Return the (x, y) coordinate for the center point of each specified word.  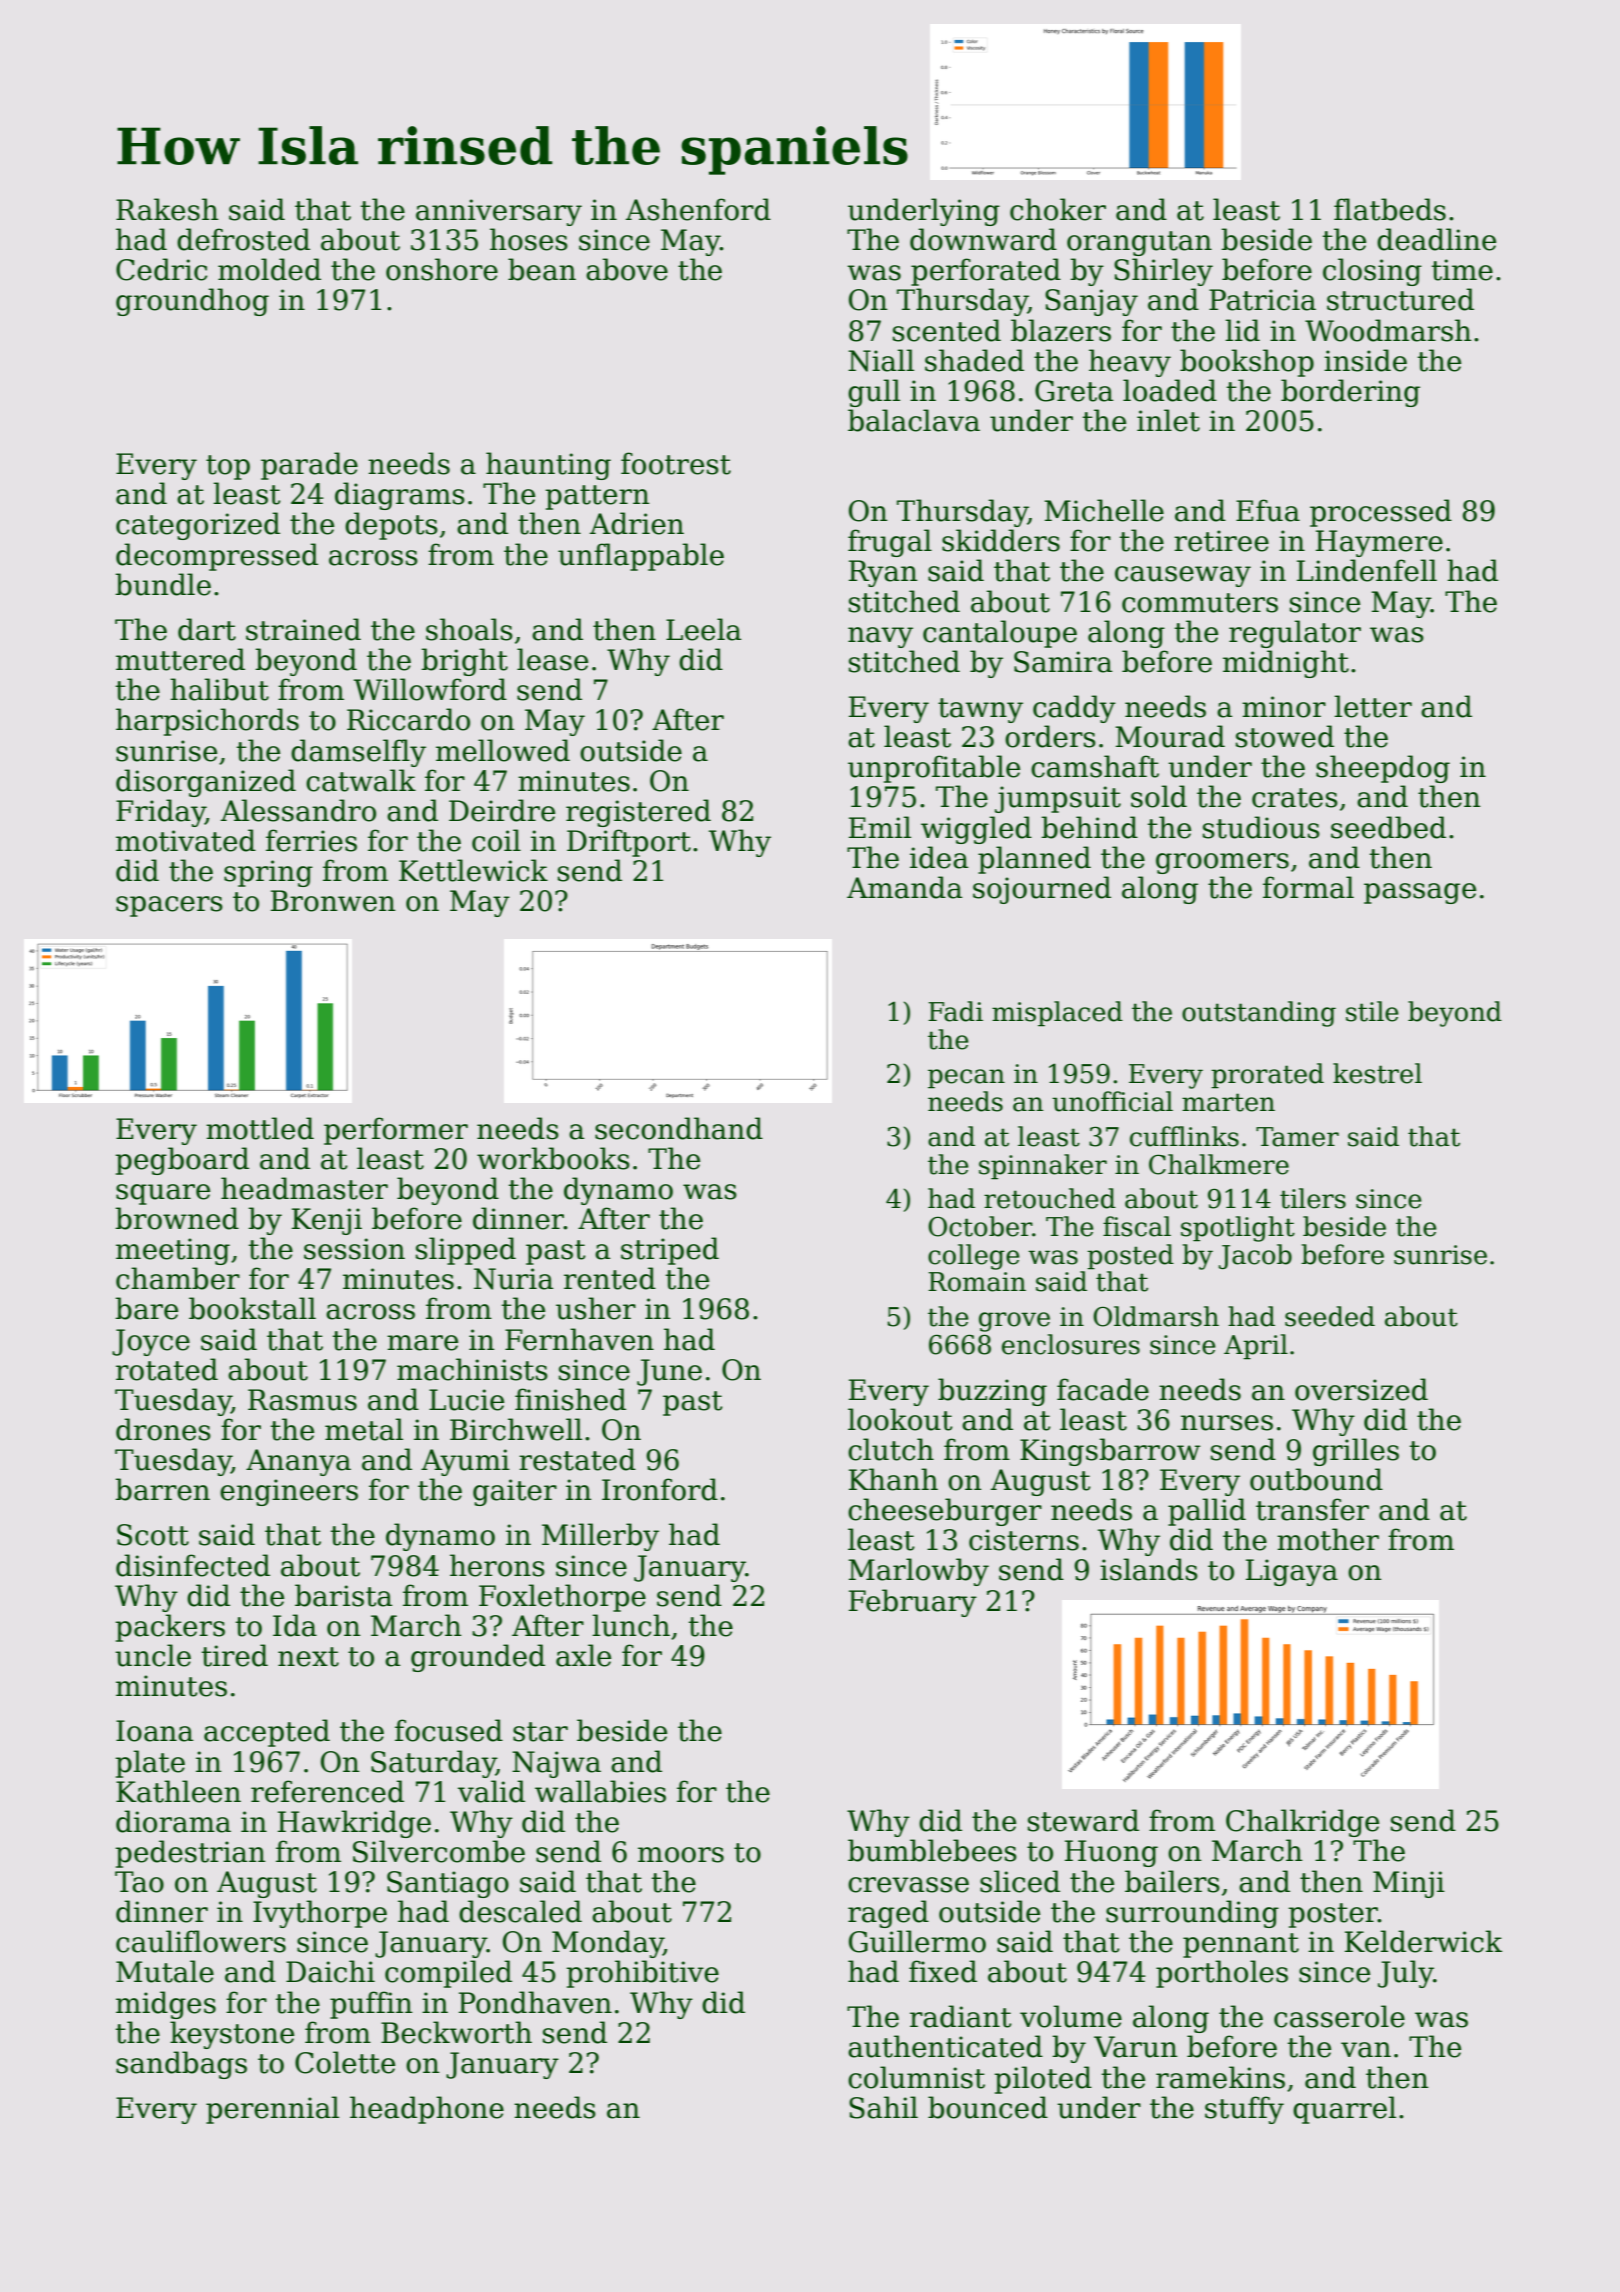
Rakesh (167, 209)
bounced (988, 2107)
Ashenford (698, 209)
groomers (1222, 863)
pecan (966, 1079)
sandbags (181, 2065)
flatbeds (1390, 209)
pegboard (182, 1161)
